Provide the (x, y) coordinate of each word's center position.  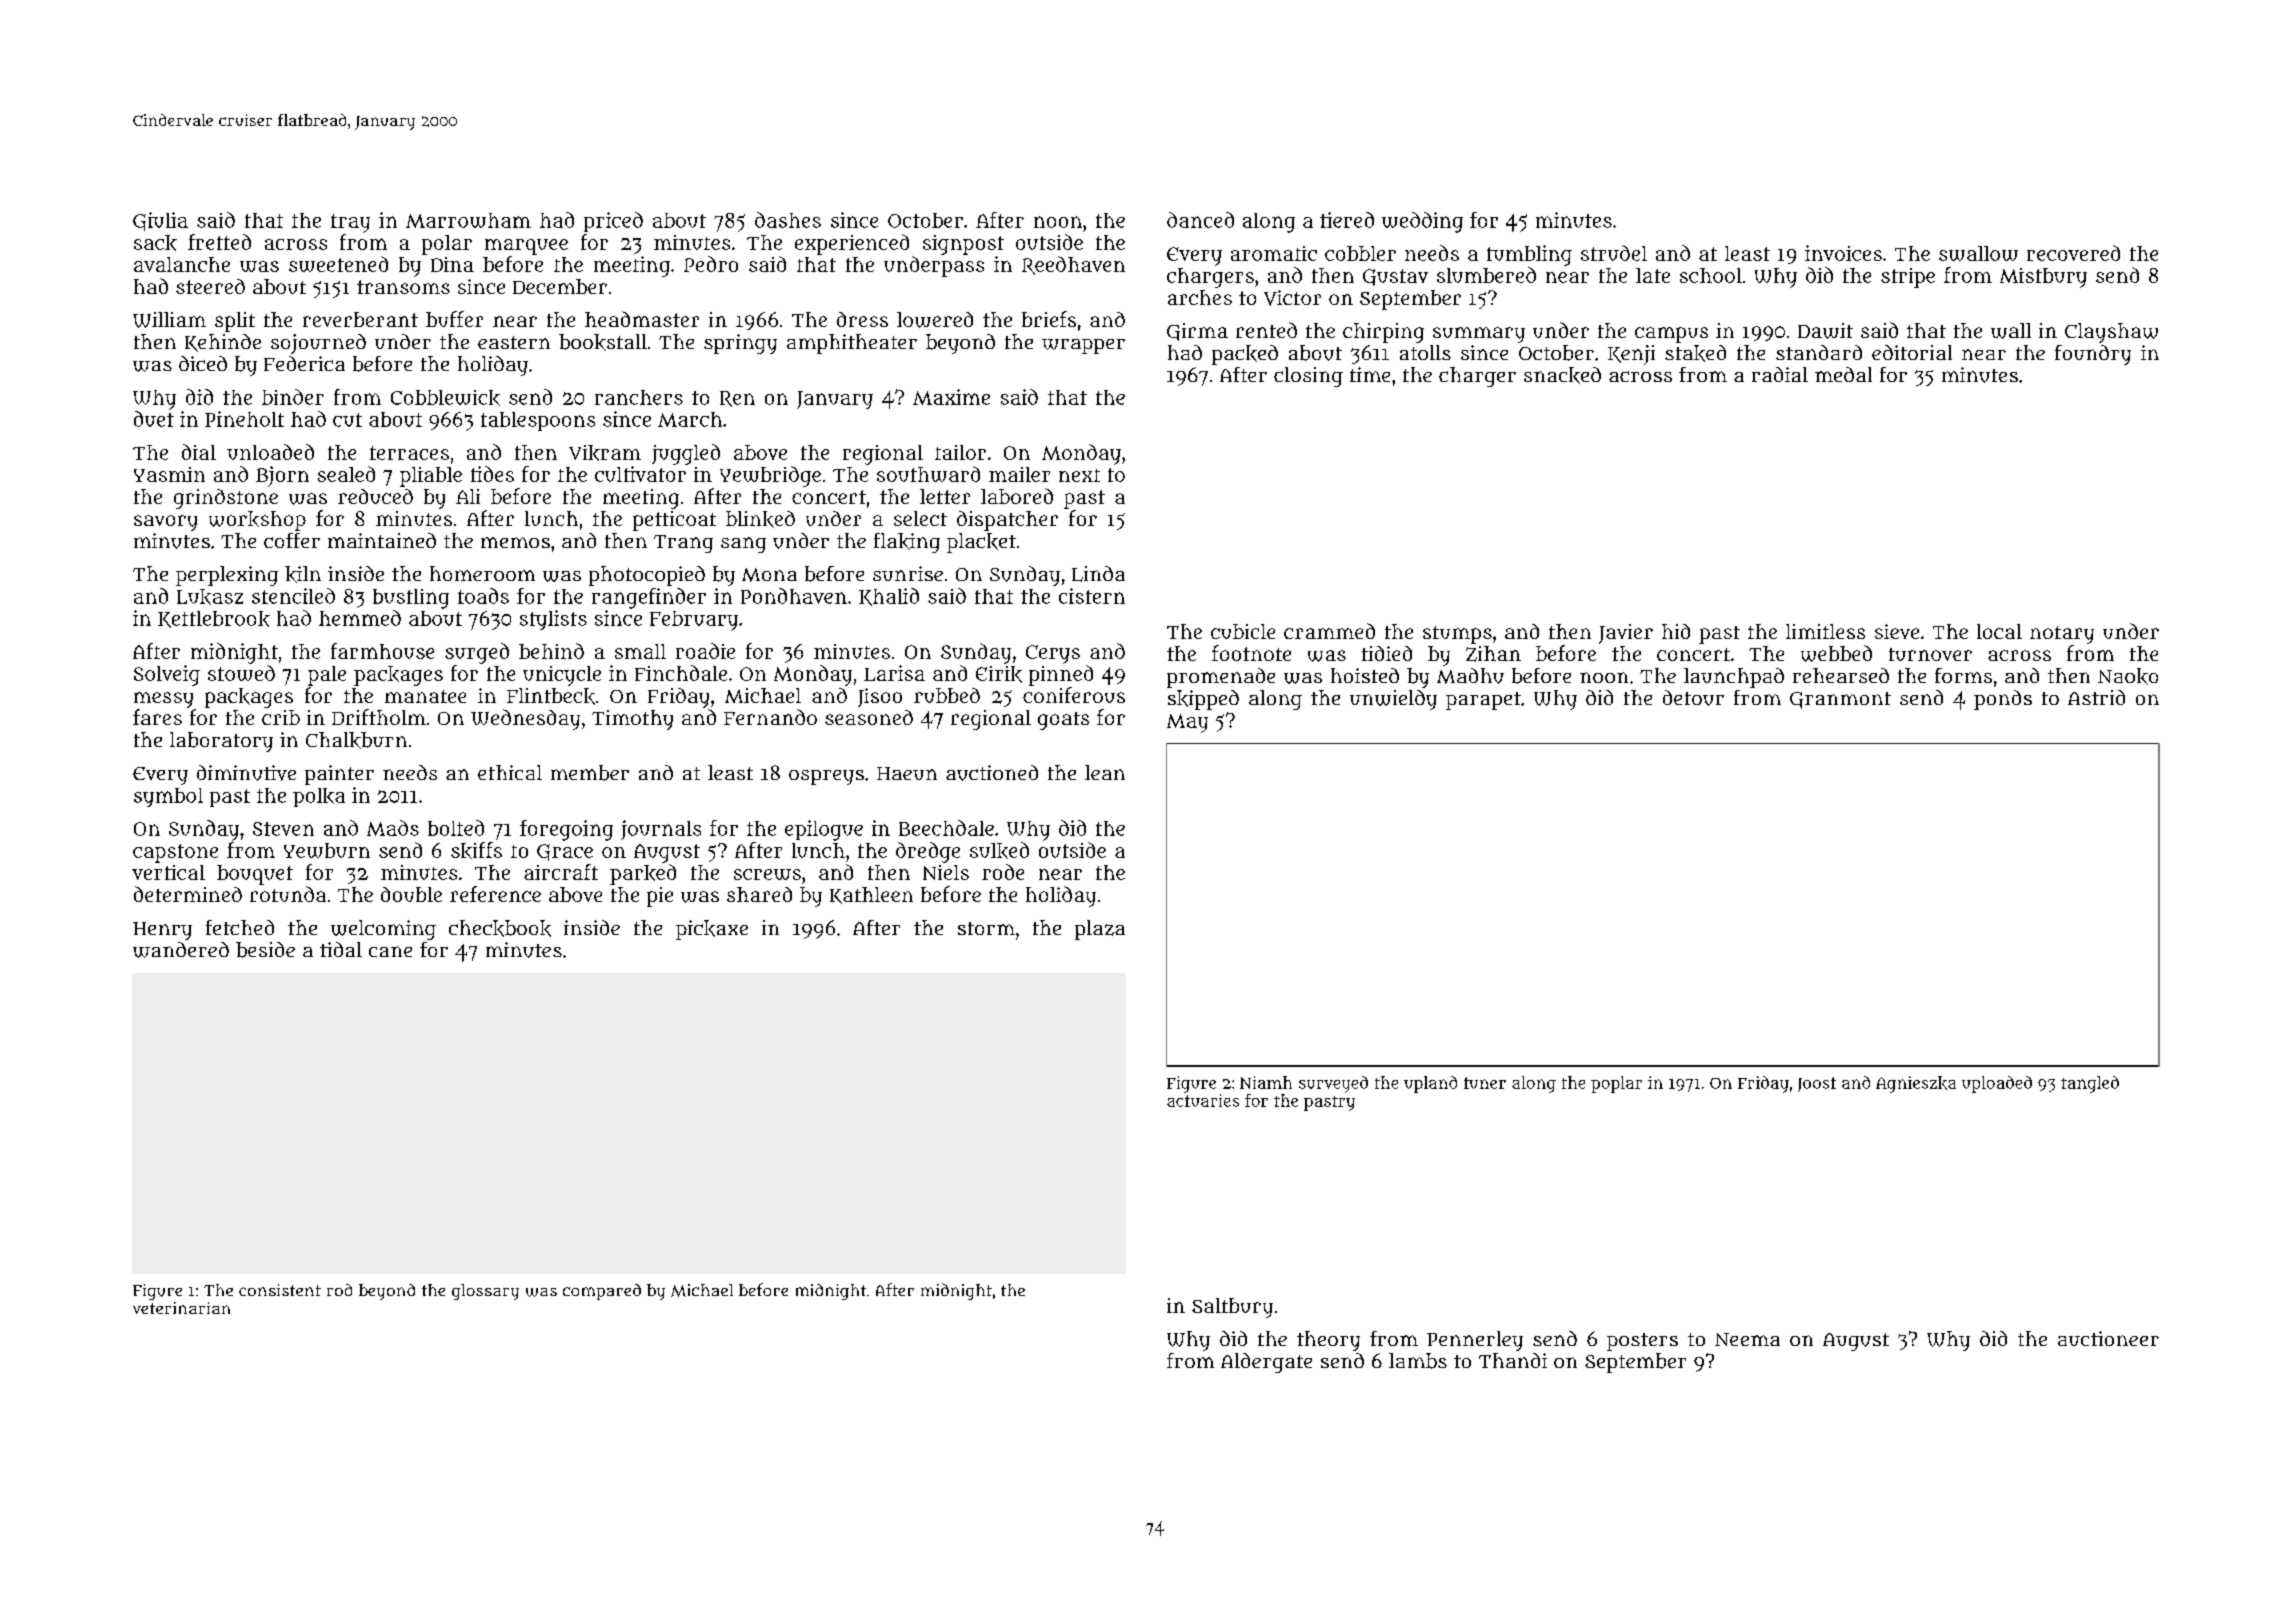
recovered (2073, 253)
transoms (403, 287)
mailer (1019, 474)
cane (390, 951)
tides (492, 474)
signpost (963, 245)
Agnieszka (1916, 1084)
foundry (2093, 355)
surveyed (1333, 1084)
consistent (280, 1290)
